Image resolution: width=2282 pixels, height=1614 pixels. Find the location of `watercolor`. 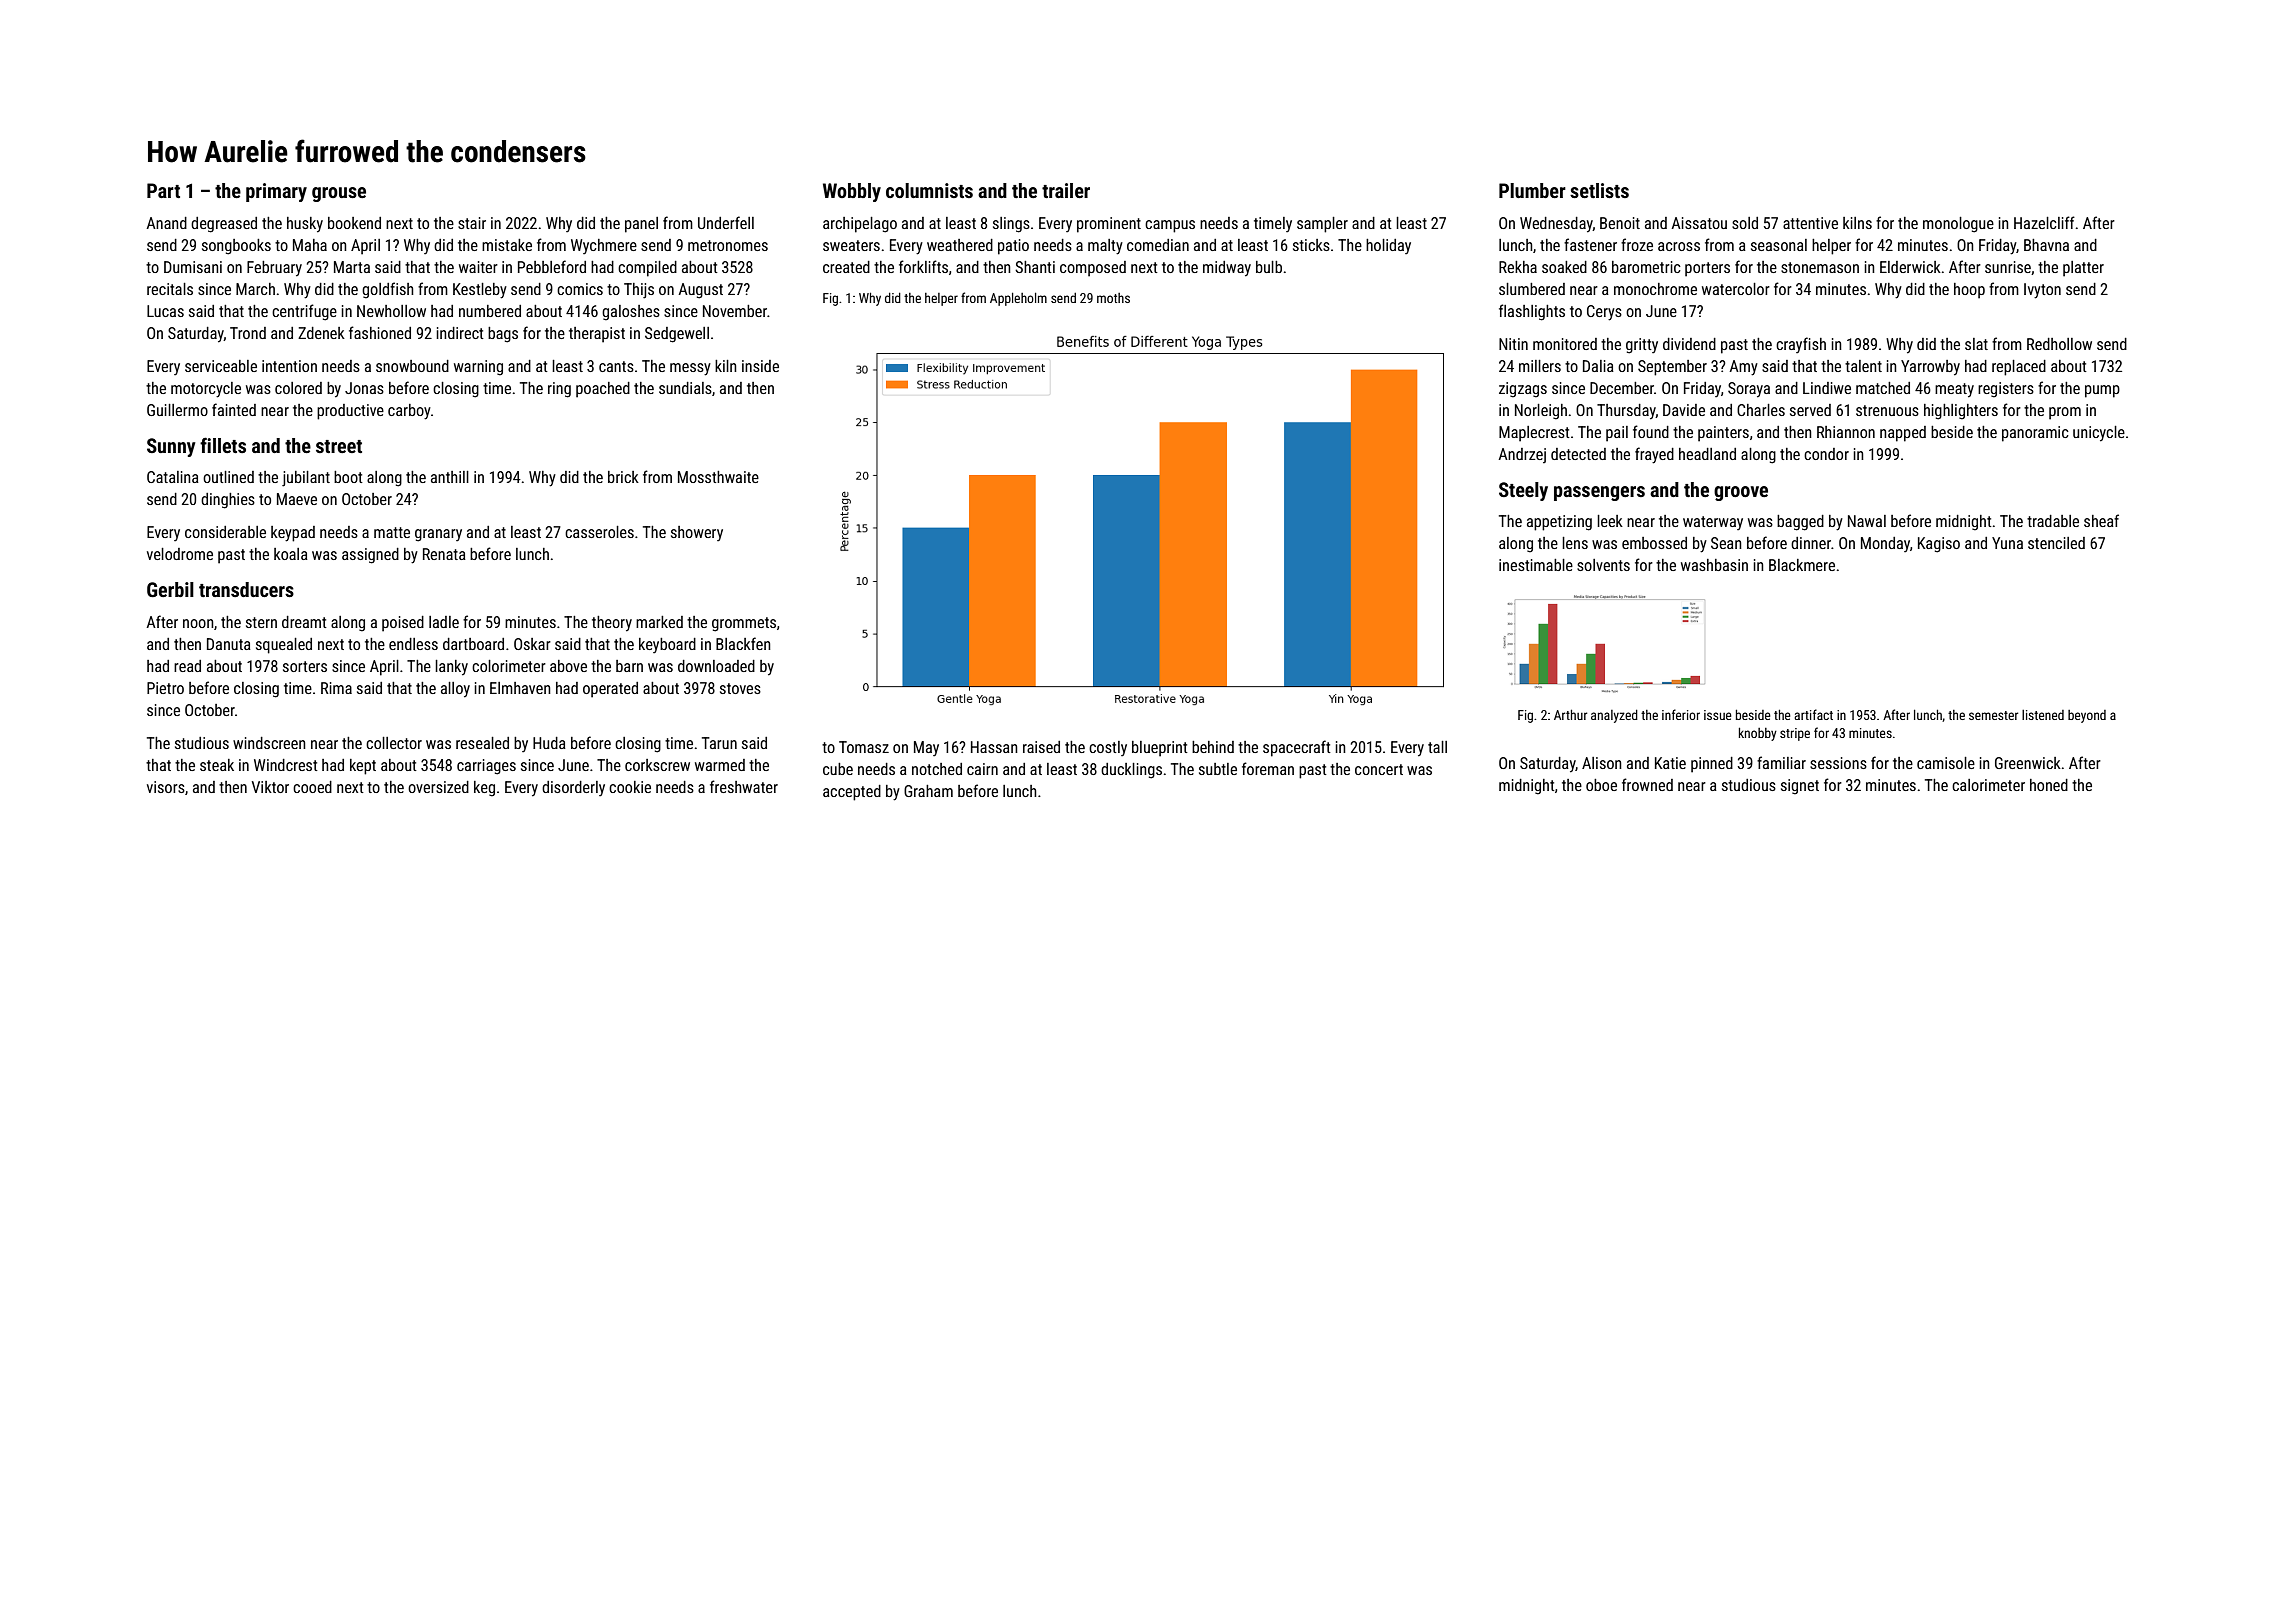

watercolor is located at coordinates (1736, 289).
